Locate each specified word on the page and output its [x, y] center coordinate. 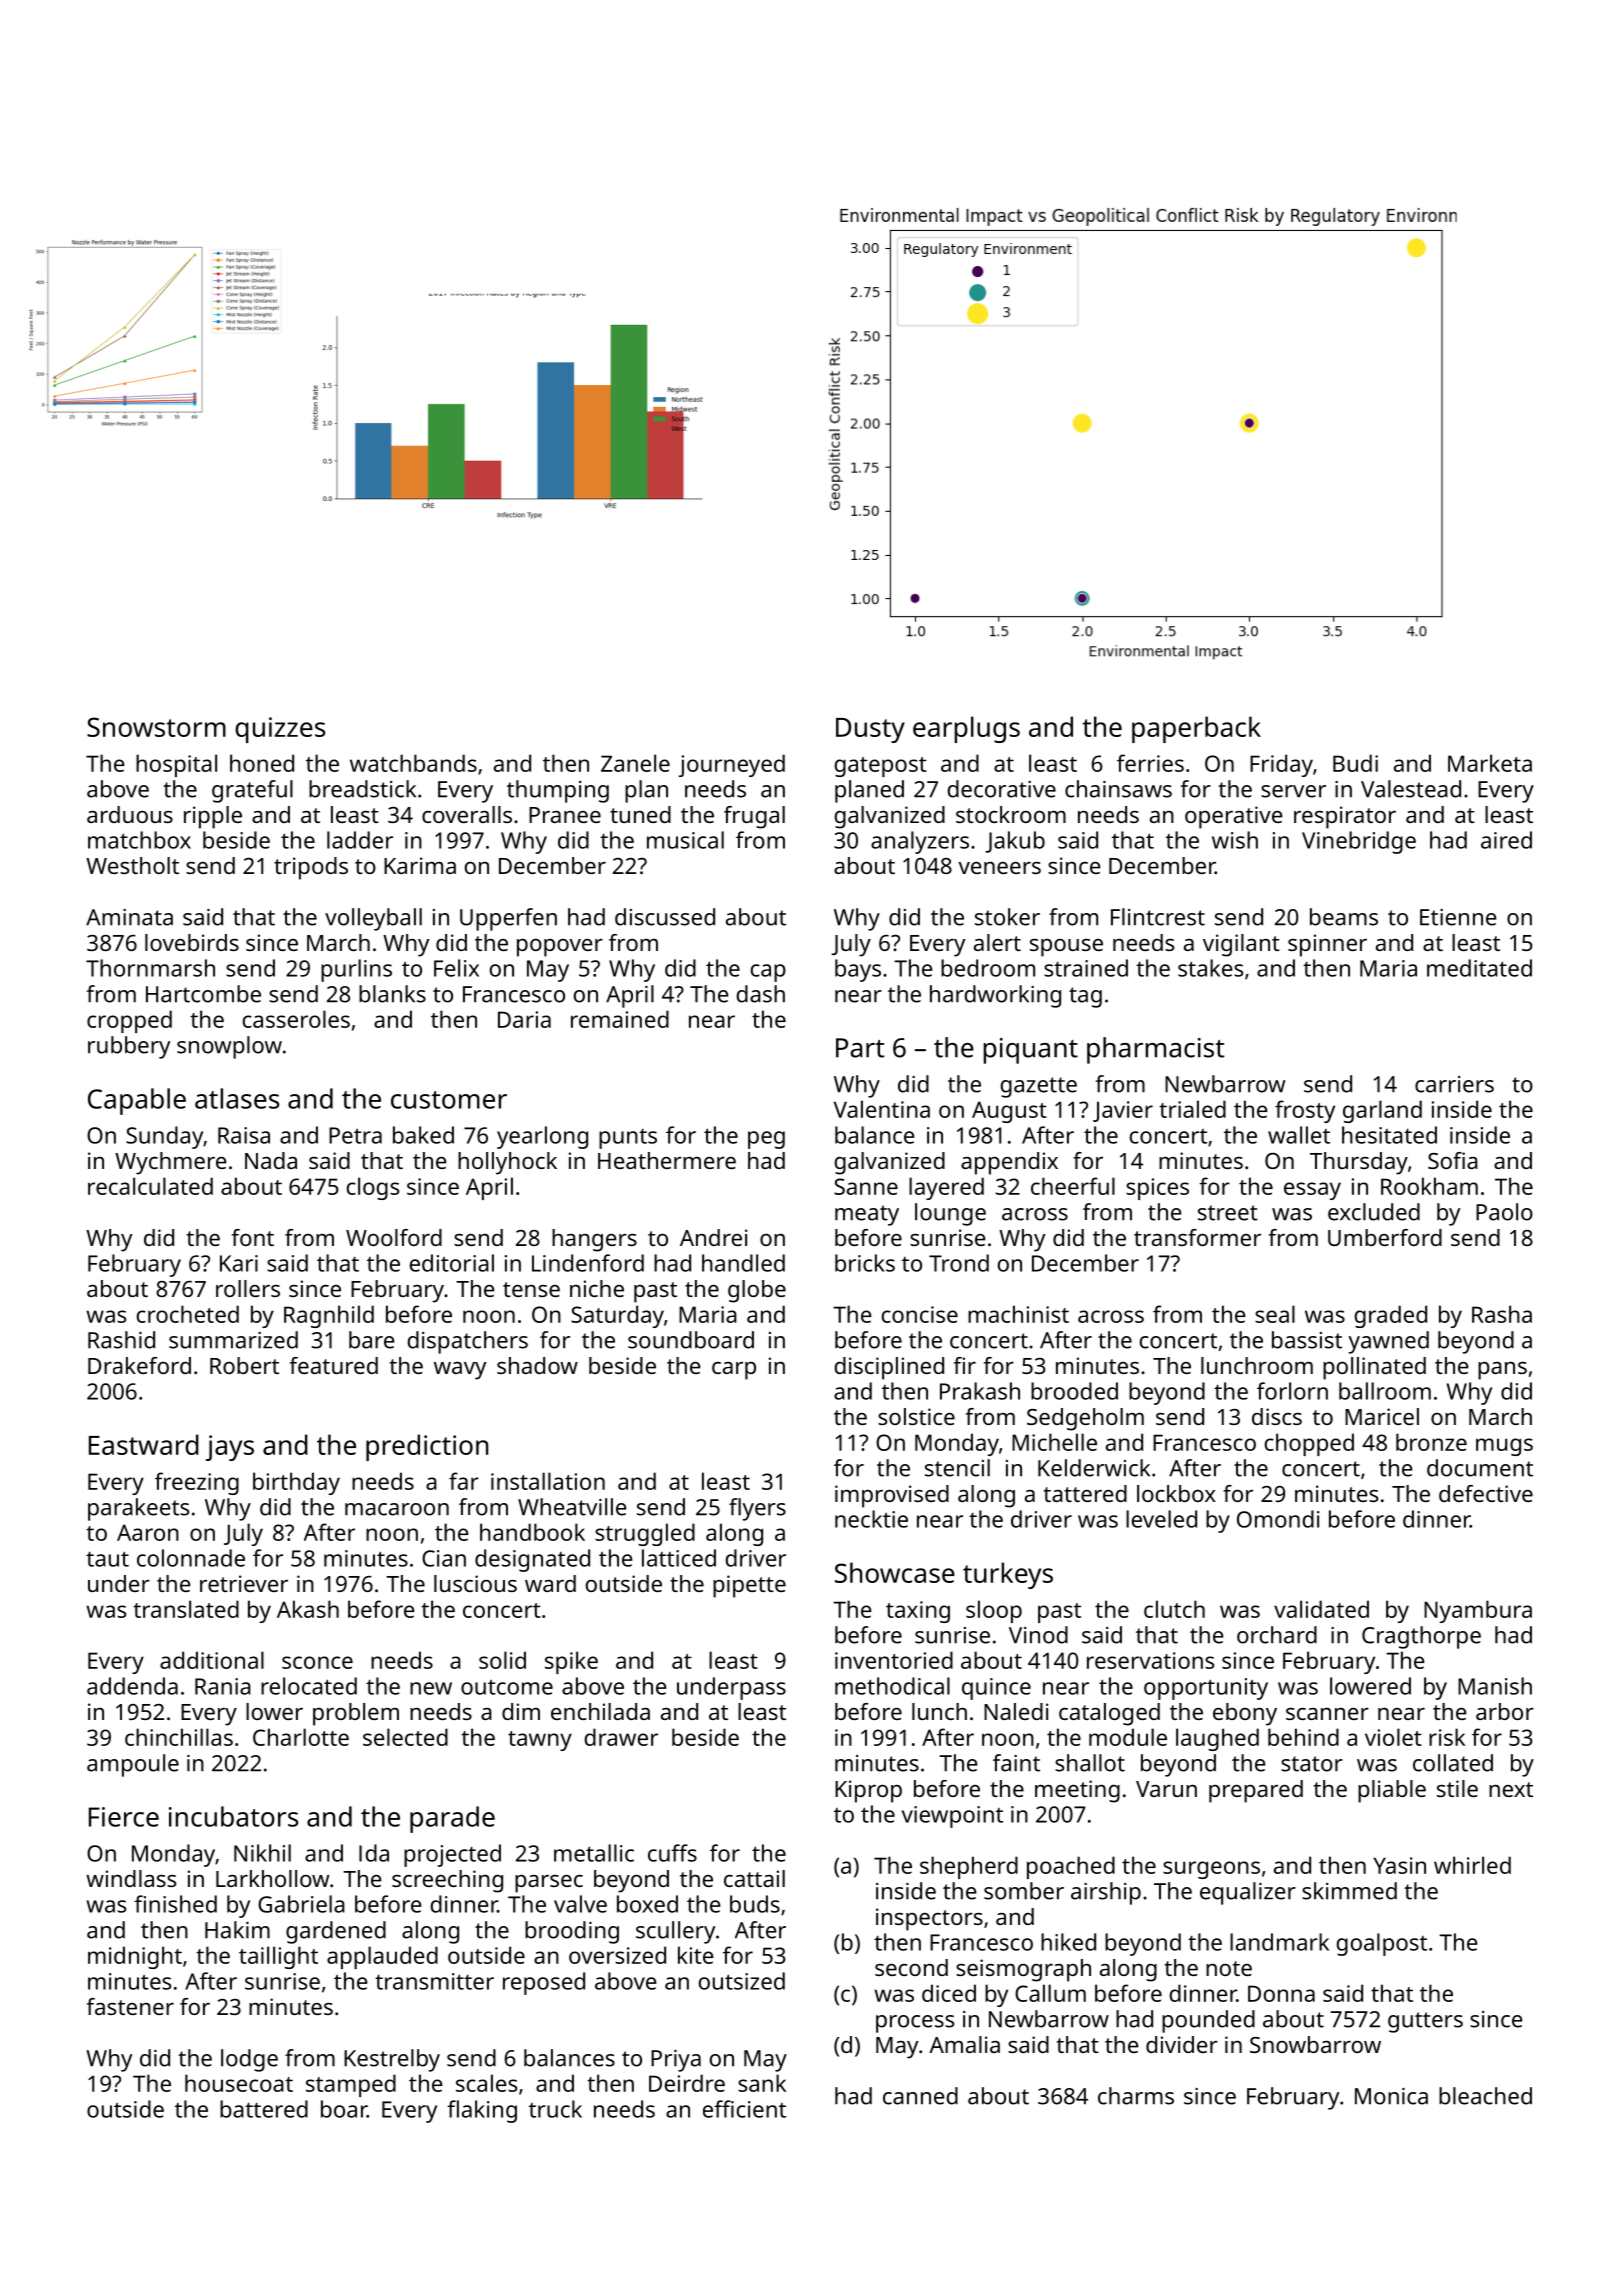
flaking [482, 2111]
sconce [317, 1662]
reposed [544, 1983]
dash [761, 994]
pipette [749, 1586]
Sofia [1453, 1160]
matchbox [139, 840]
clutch [1174, 1609]
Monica [1391, 2096]
